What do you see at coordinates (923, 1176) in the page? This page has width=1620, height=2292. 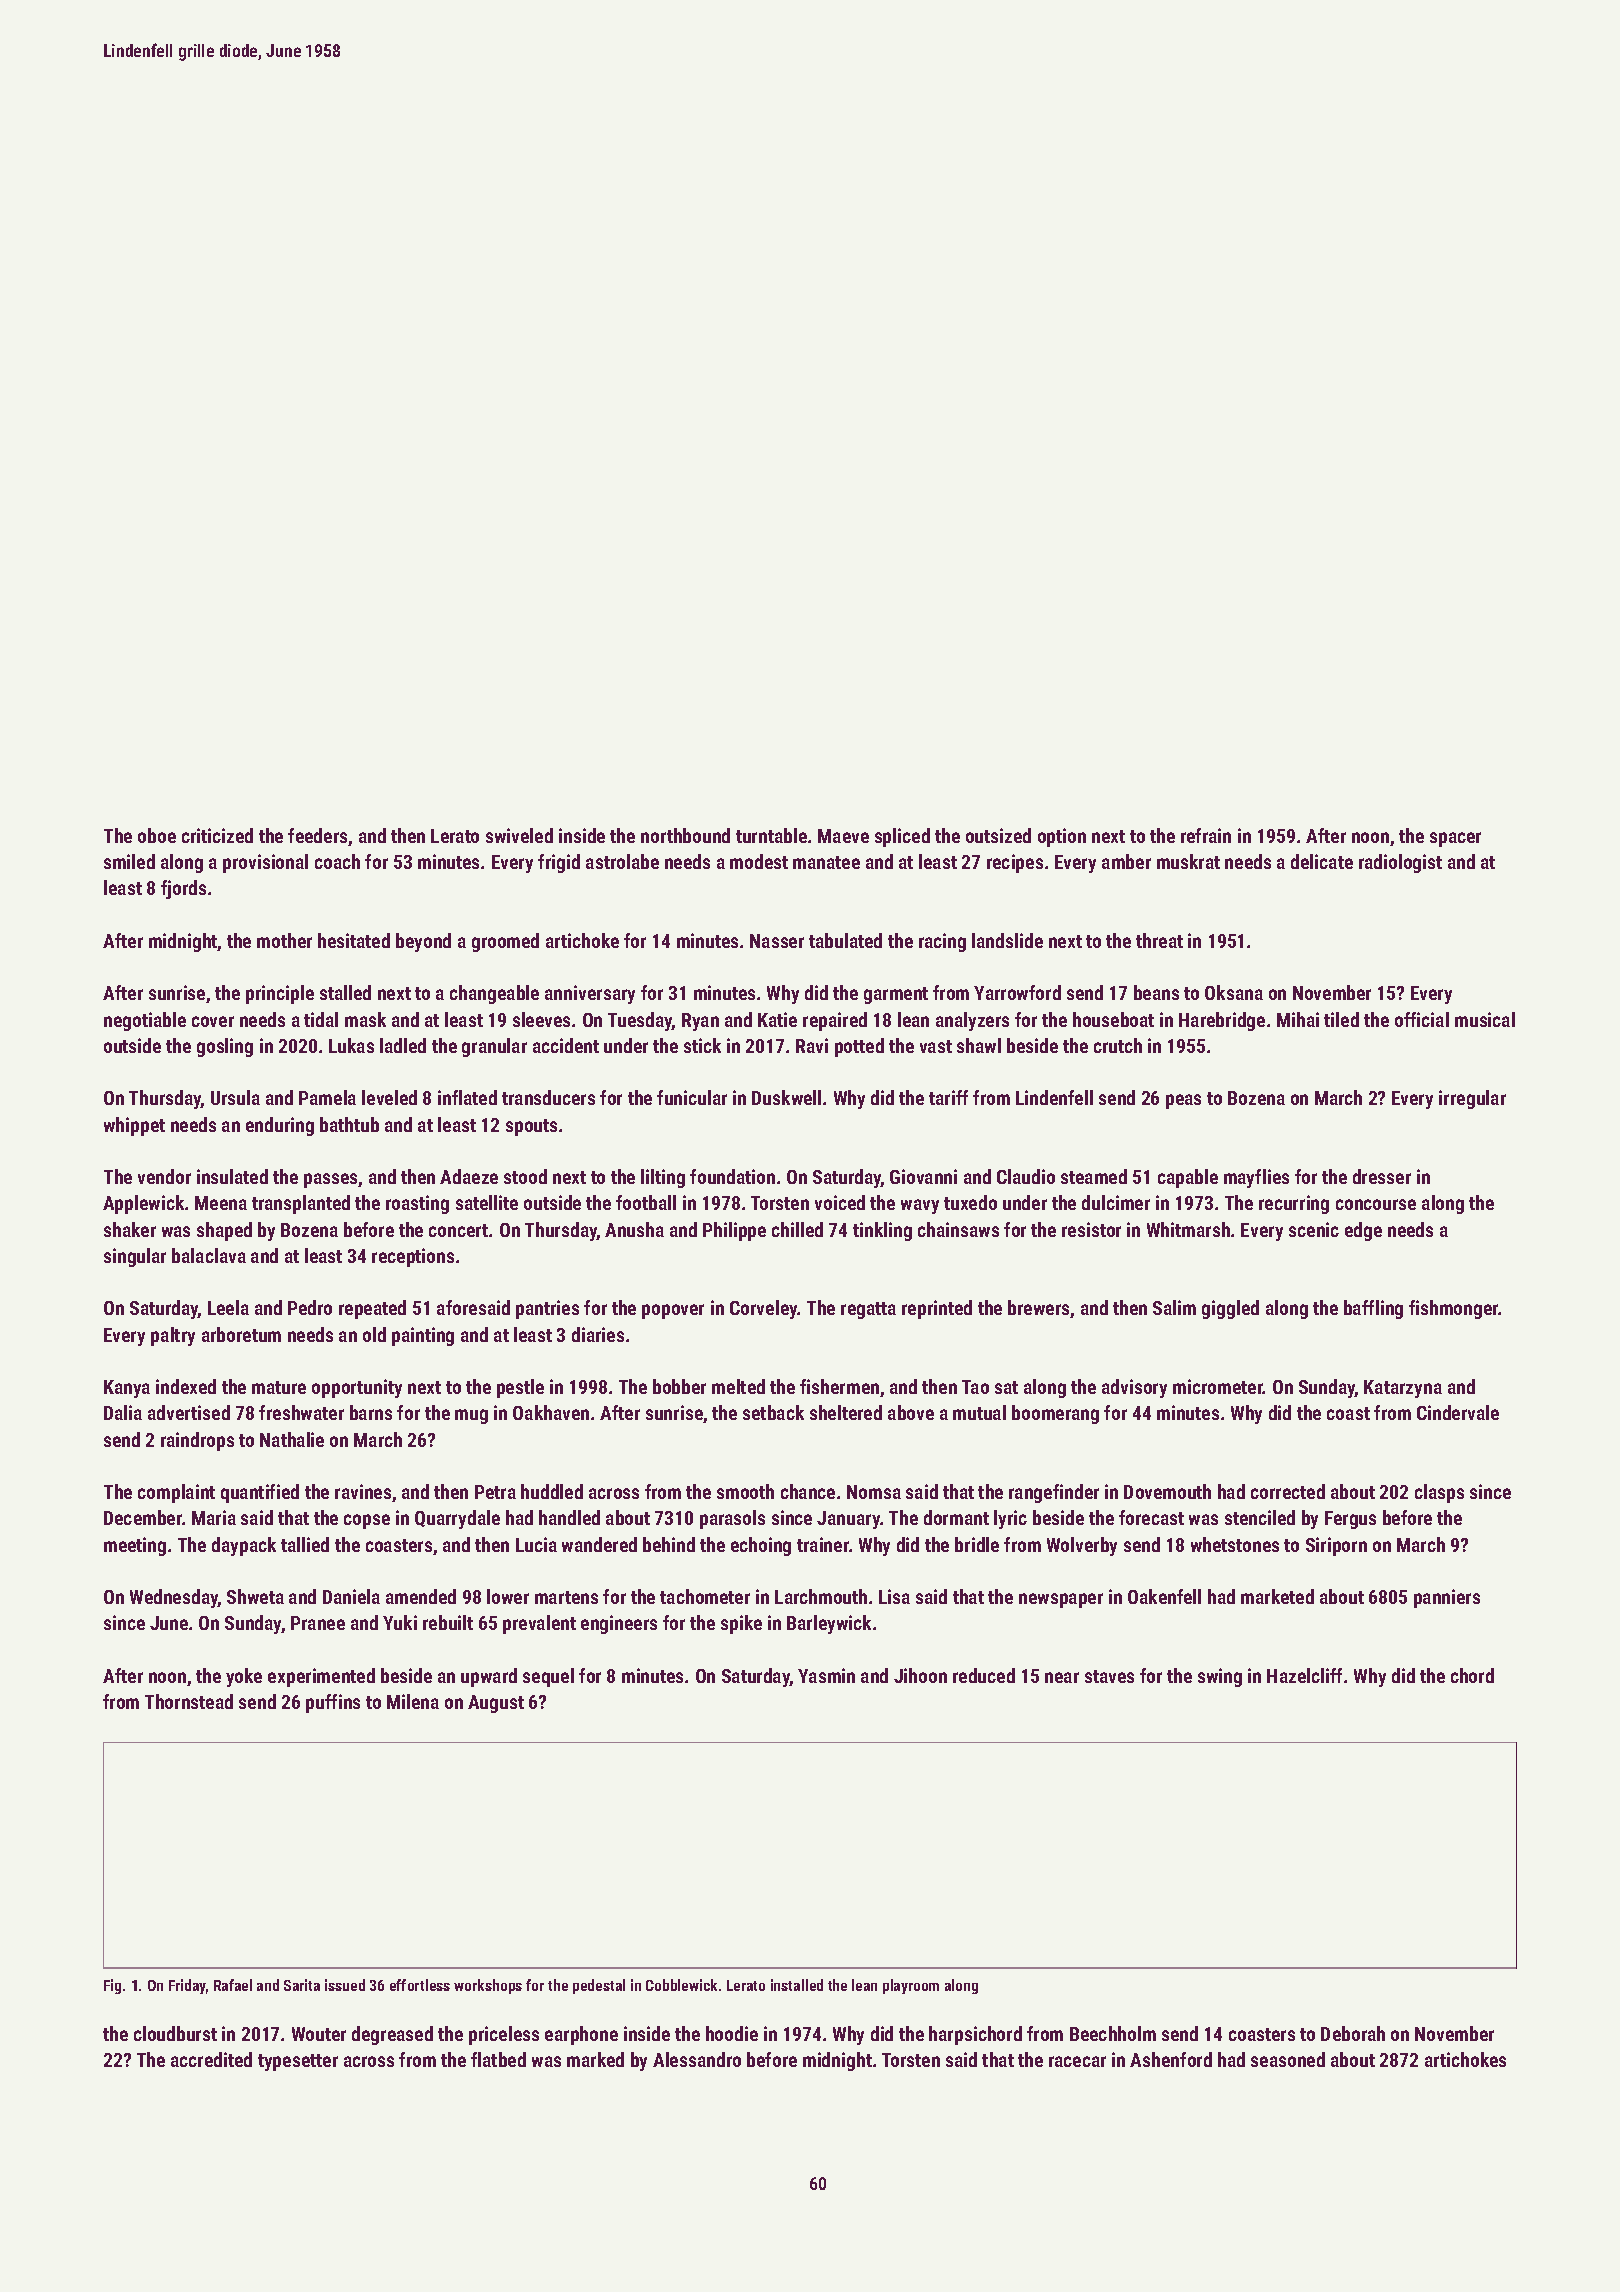 I see `Giovanni` at bounding box center [923, 1176].
